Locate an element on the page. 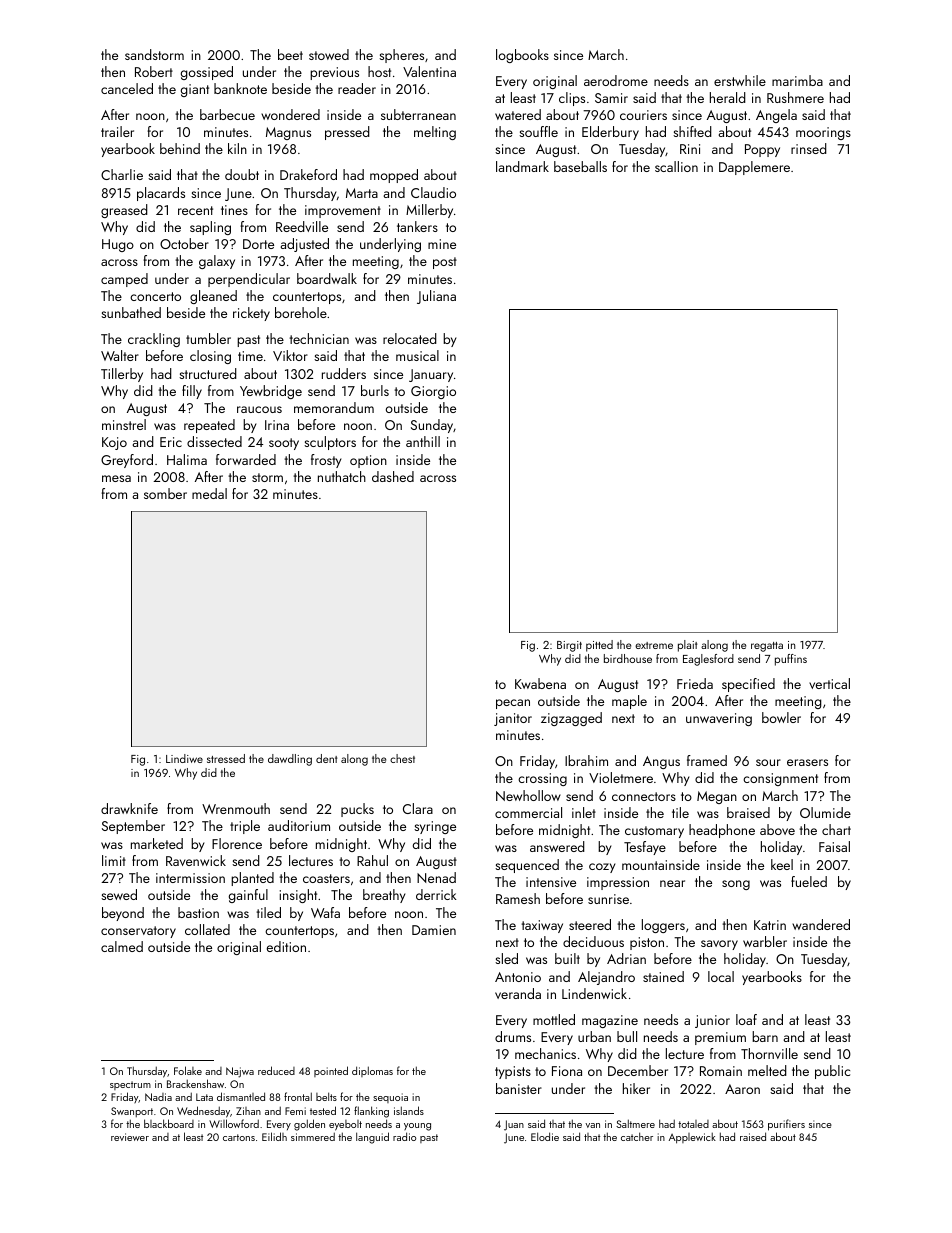  Juan is located at coordinates (514, 1125).
